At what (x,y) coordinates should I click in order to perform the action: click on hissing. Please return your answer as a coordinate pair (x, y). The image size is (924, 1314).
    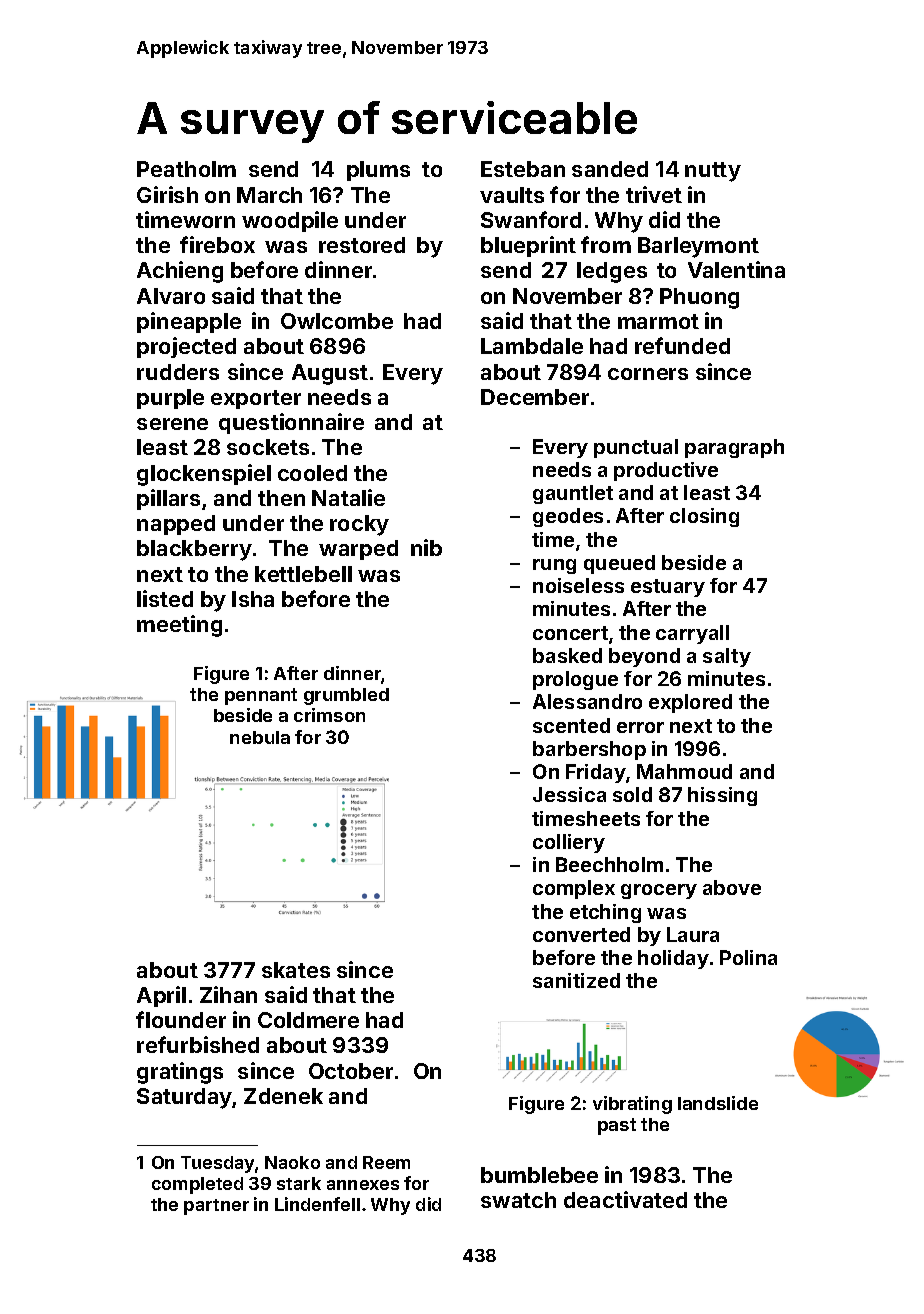
    Looking at the image, I should click on (722, 796).
